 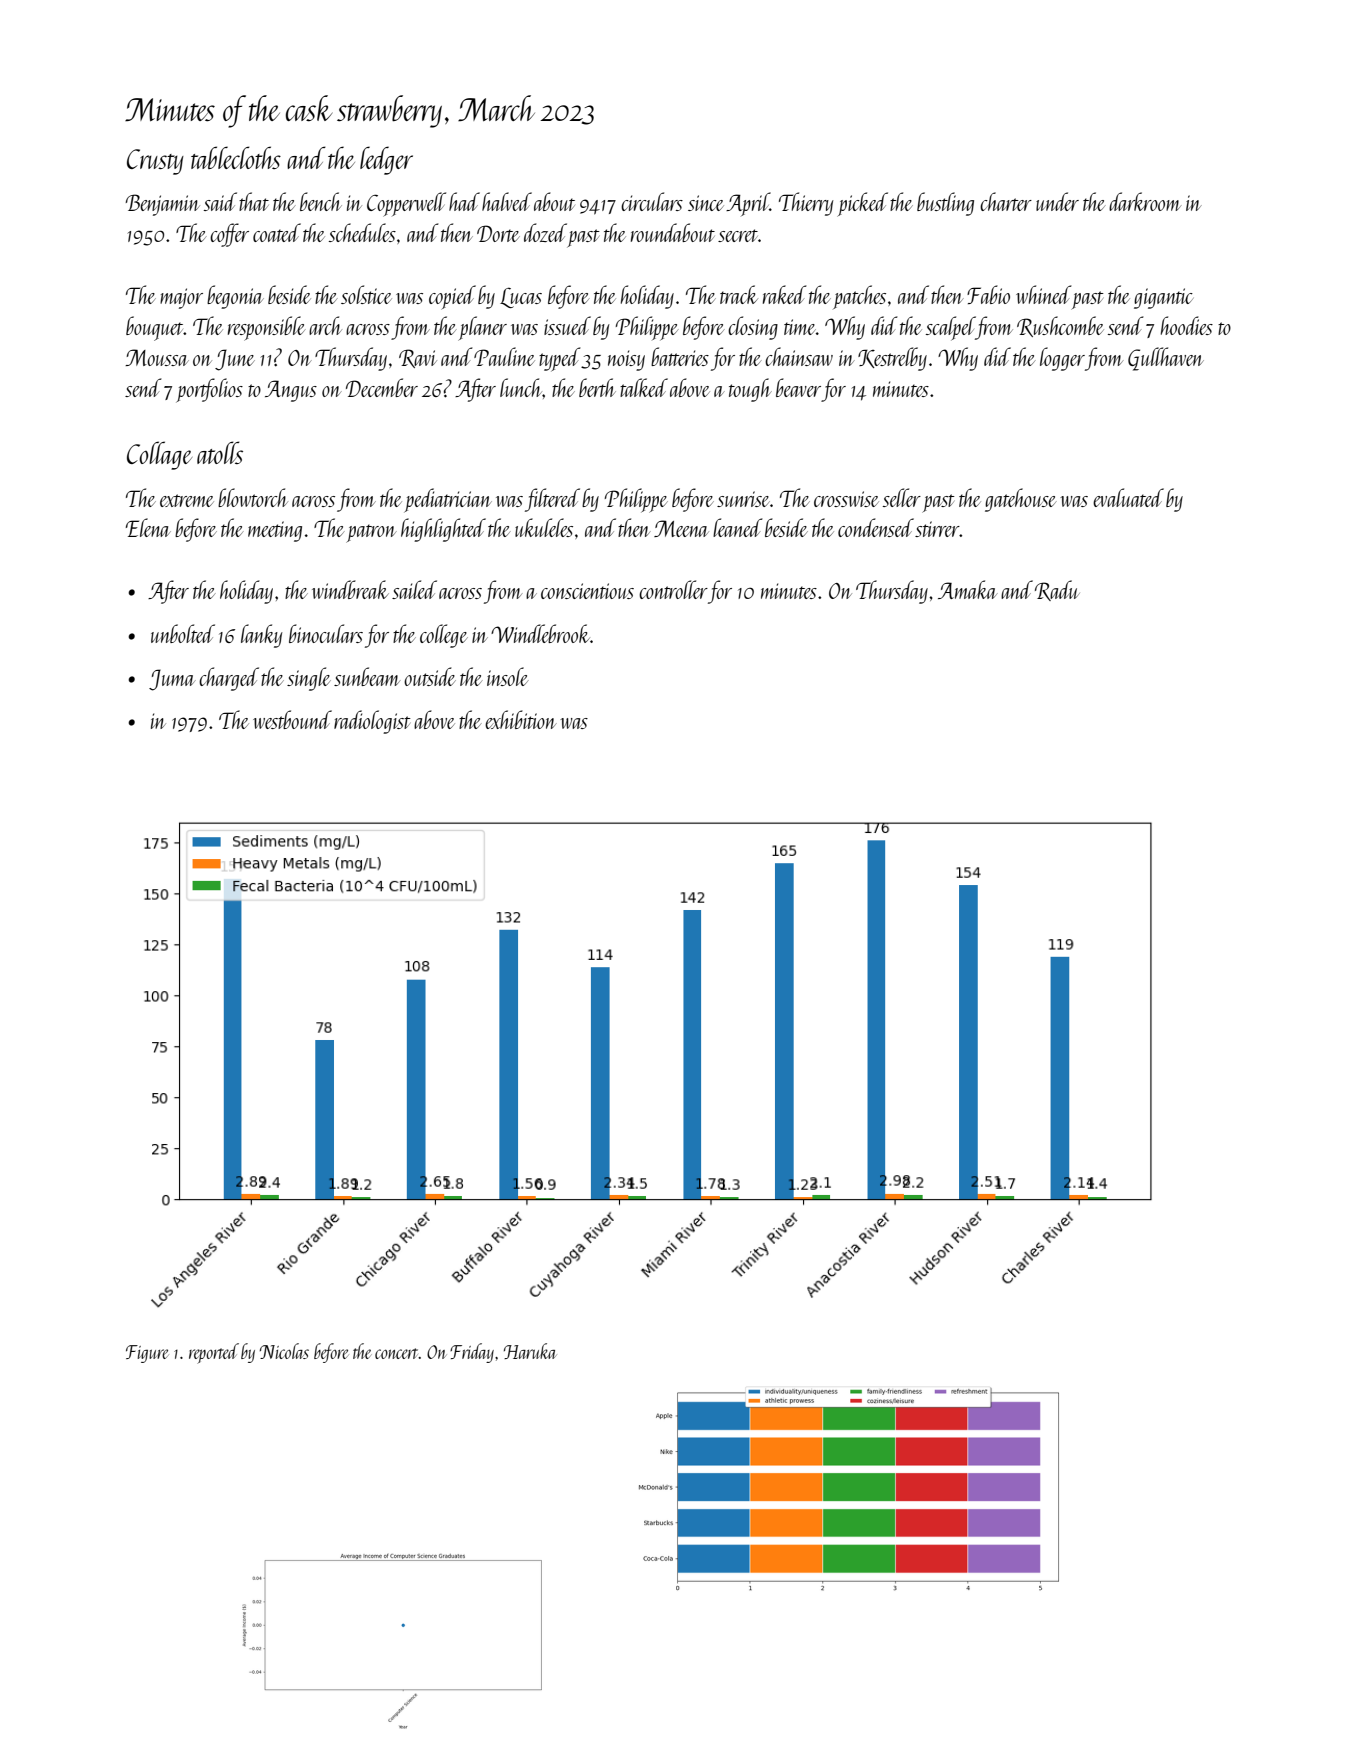 I want to click on that, so click(x=254, y=201).
